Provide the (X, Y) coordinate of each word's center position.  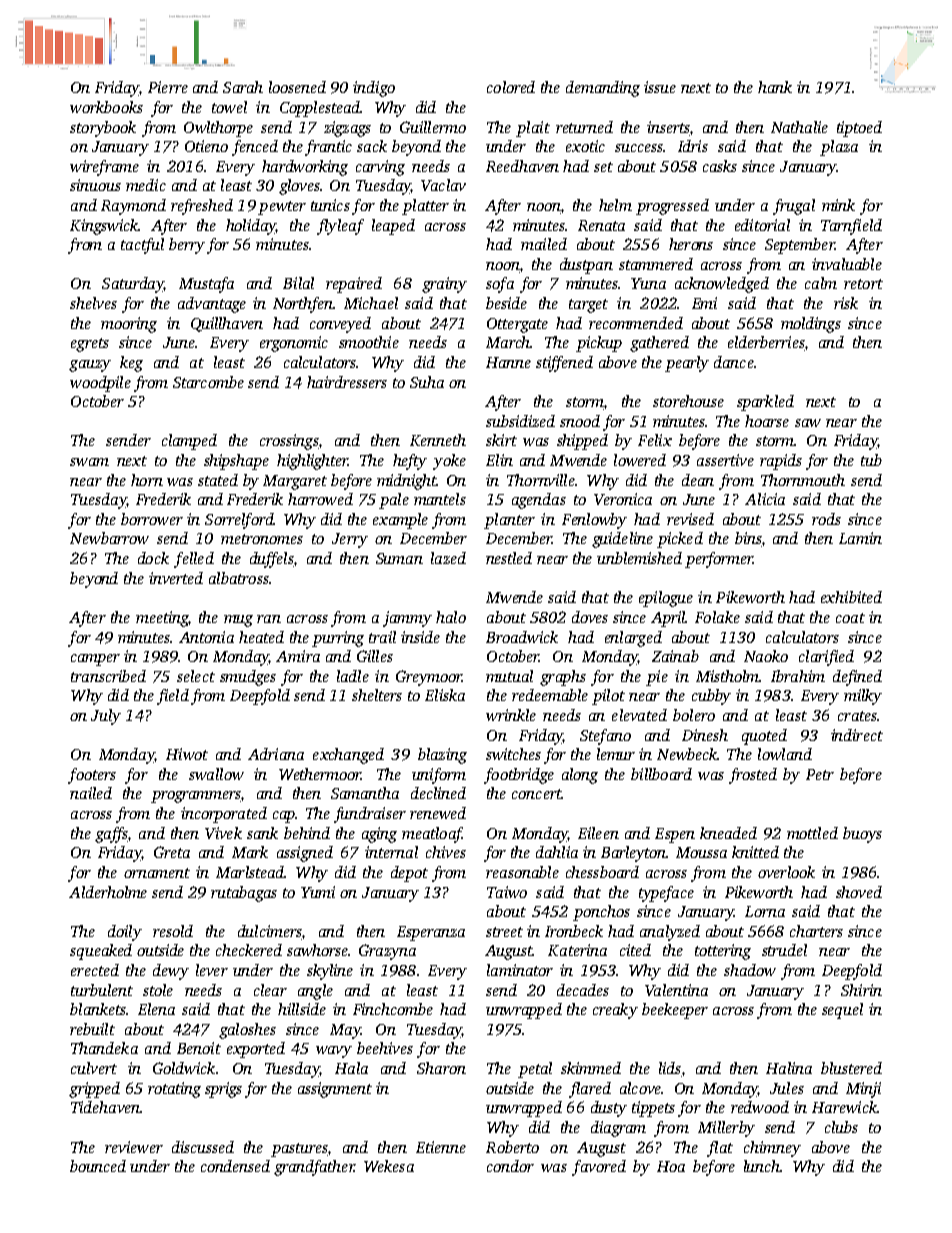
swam (89, 462)
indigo (374, 89)
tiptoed (859, 129)
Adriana (276, 754)
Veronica (623, 499)
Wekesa (389, 1166)
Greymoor (429, 678)
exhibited (851, 597)
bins (748, 538)
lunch (762, 1166)
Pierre (168, 87)
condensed (235, 1166)
